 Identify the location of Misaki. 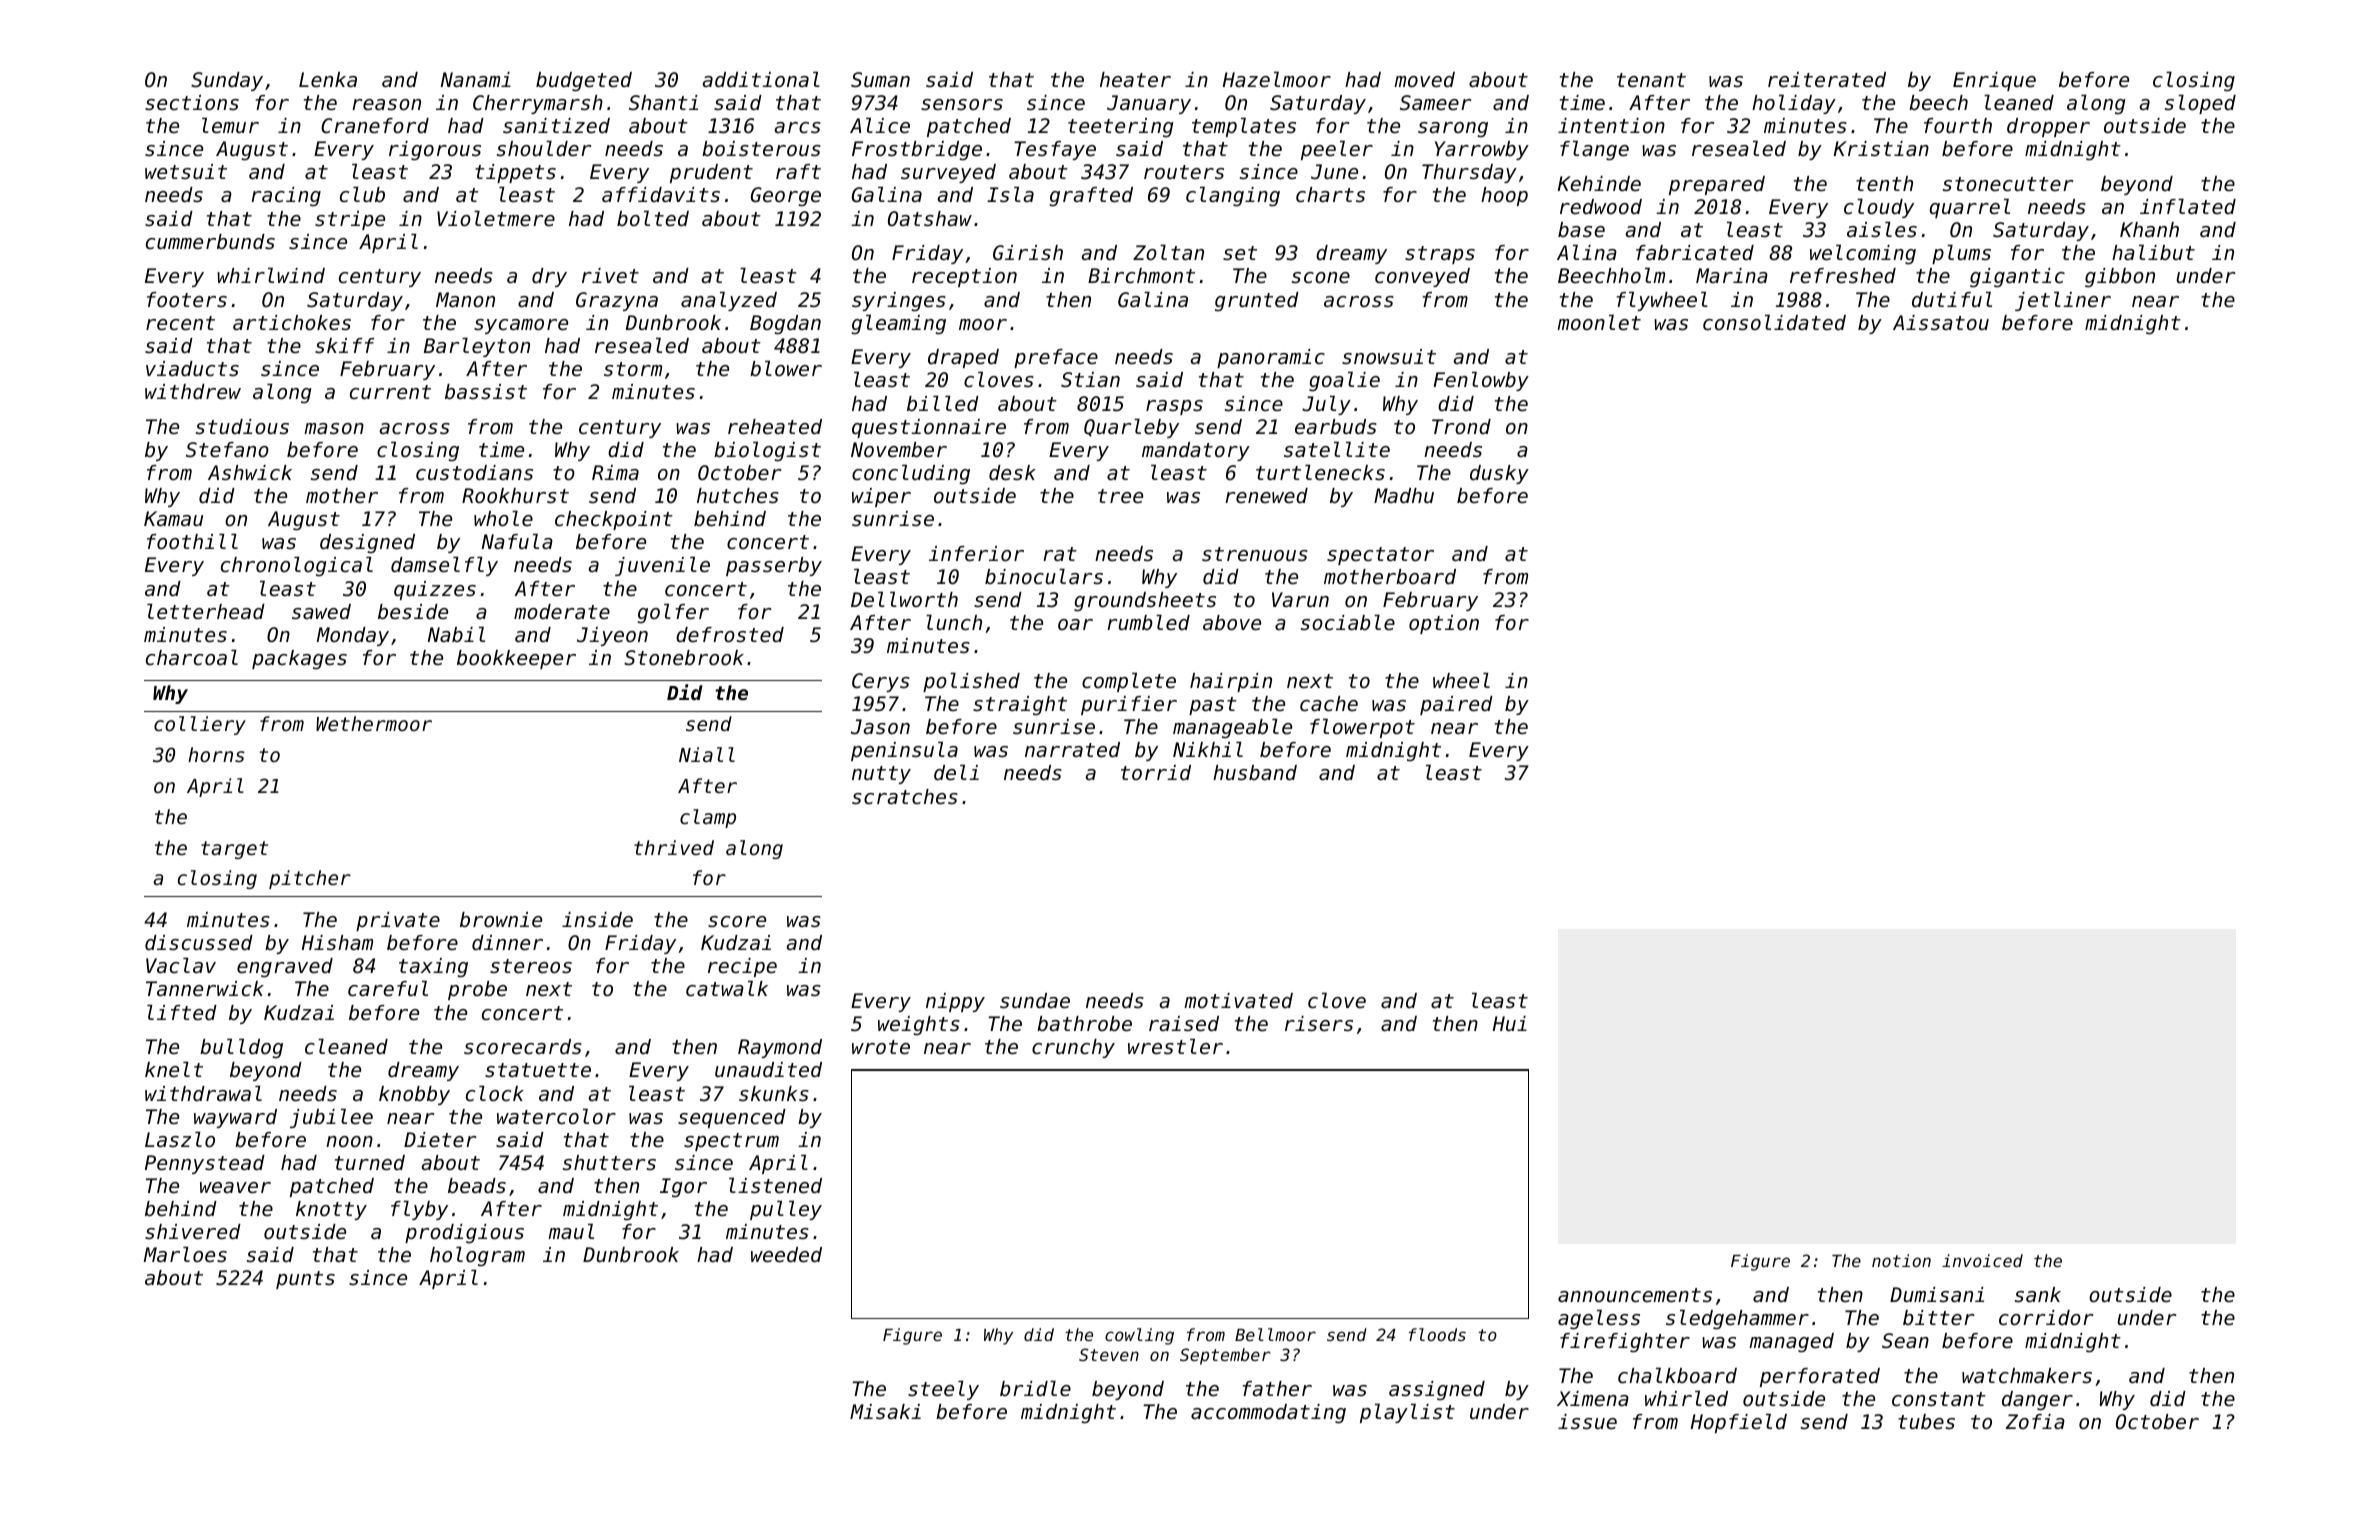
(885, 1412).
